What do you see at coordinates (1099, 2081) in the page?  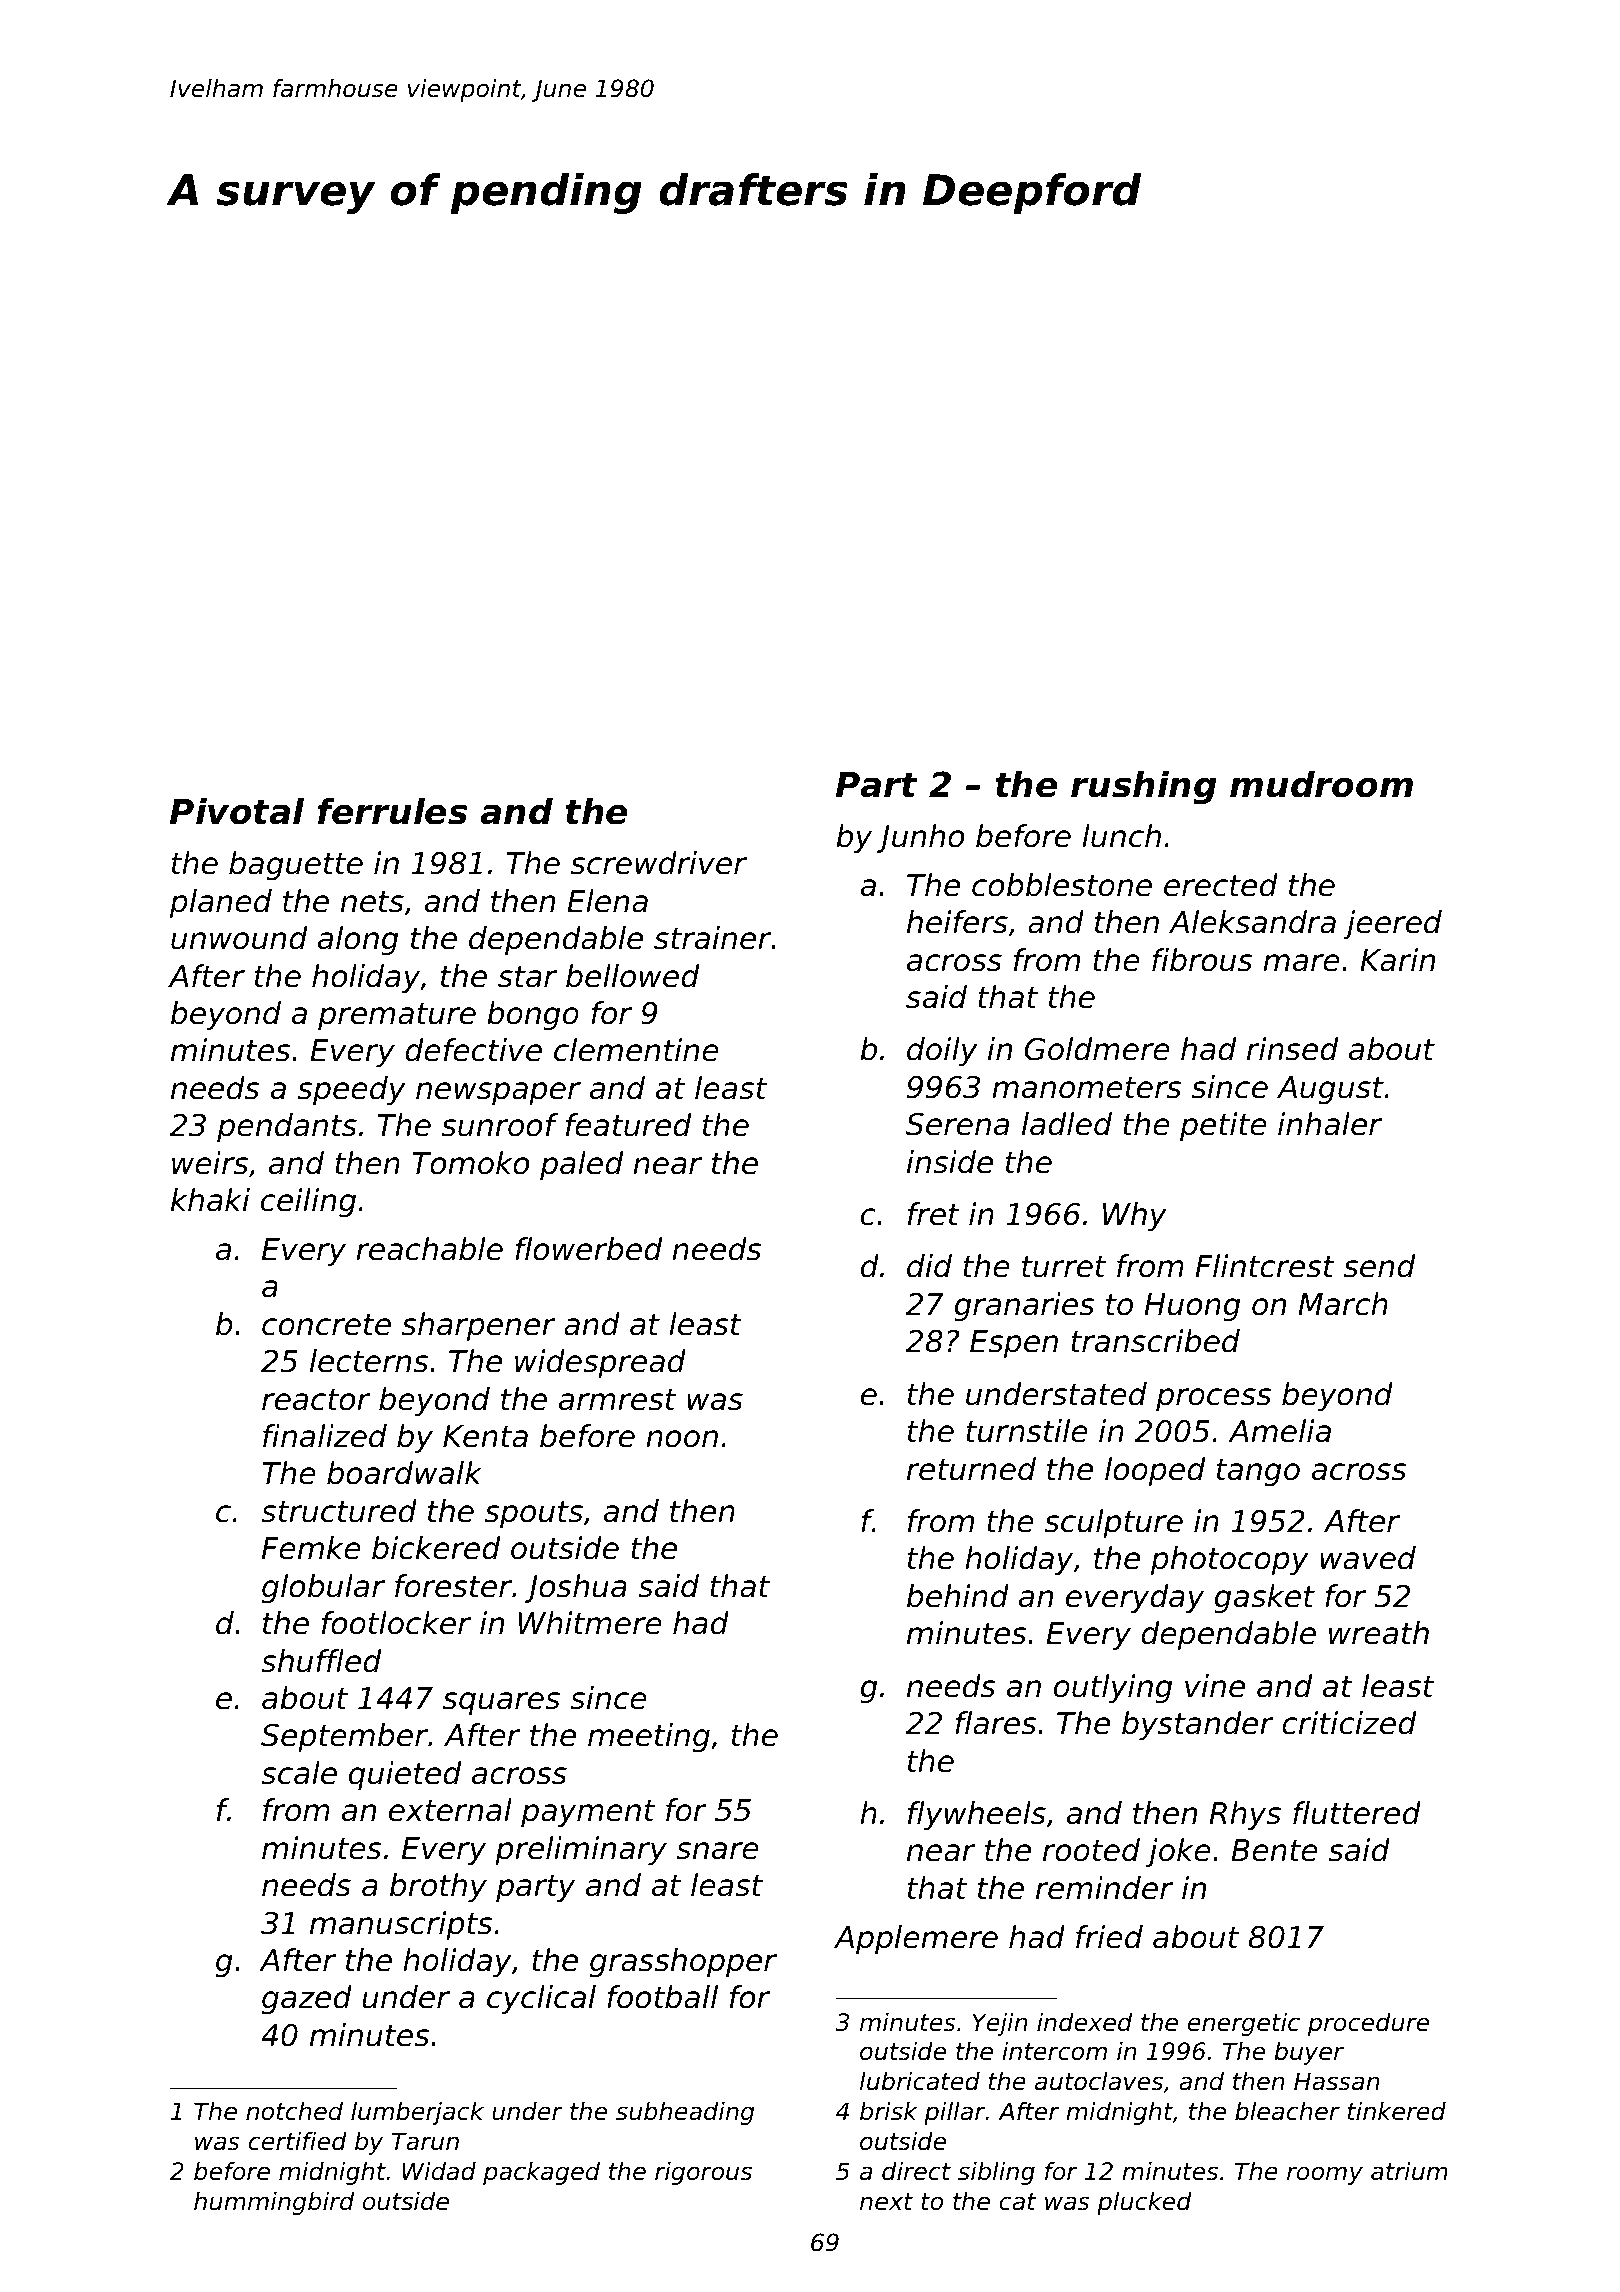 I see `autoclaves` at bounding box center [1099, 2081].
